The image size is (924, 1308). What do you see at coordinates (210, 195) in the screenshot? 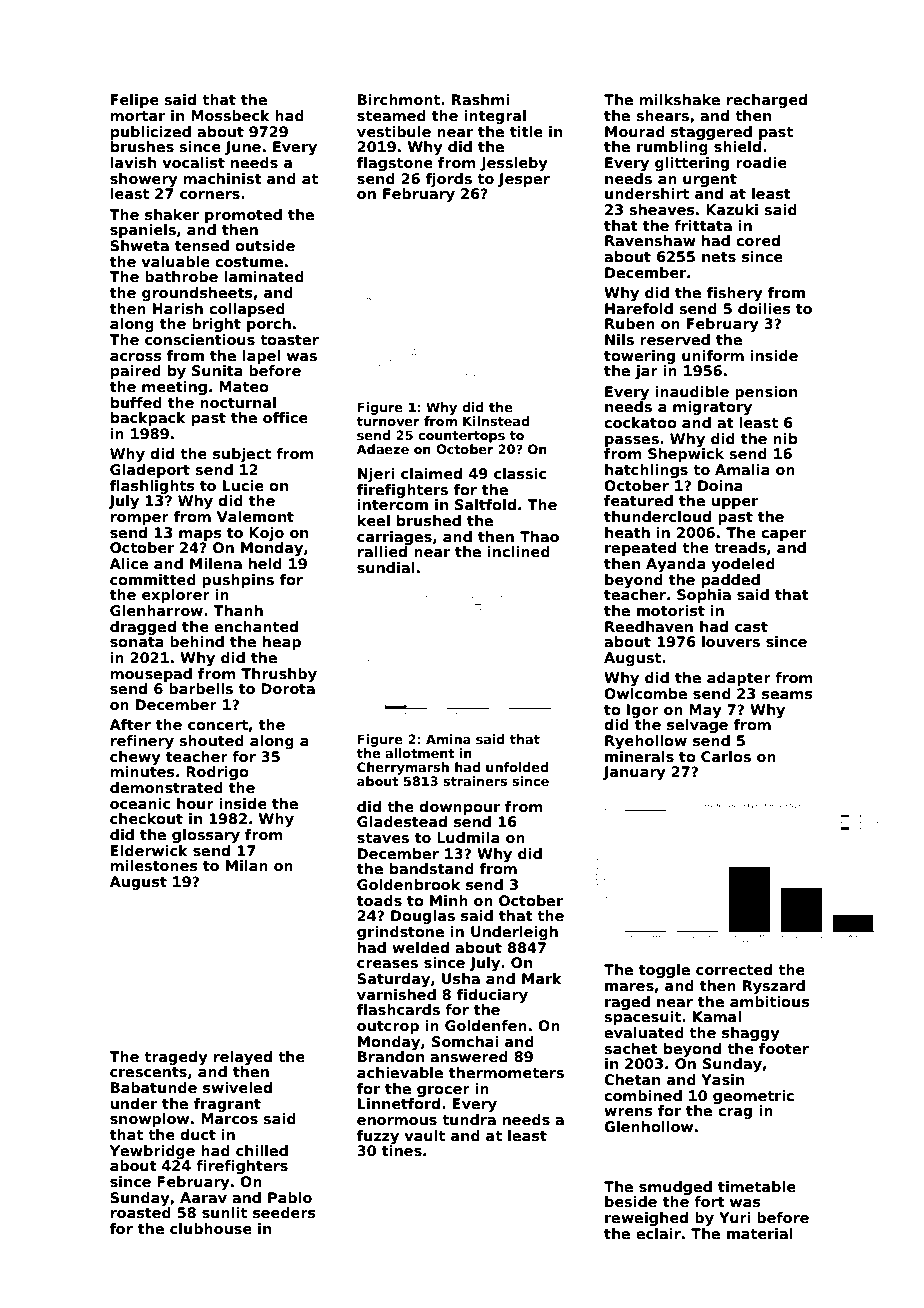
I see `corners` at bounding box center [210, 195].
